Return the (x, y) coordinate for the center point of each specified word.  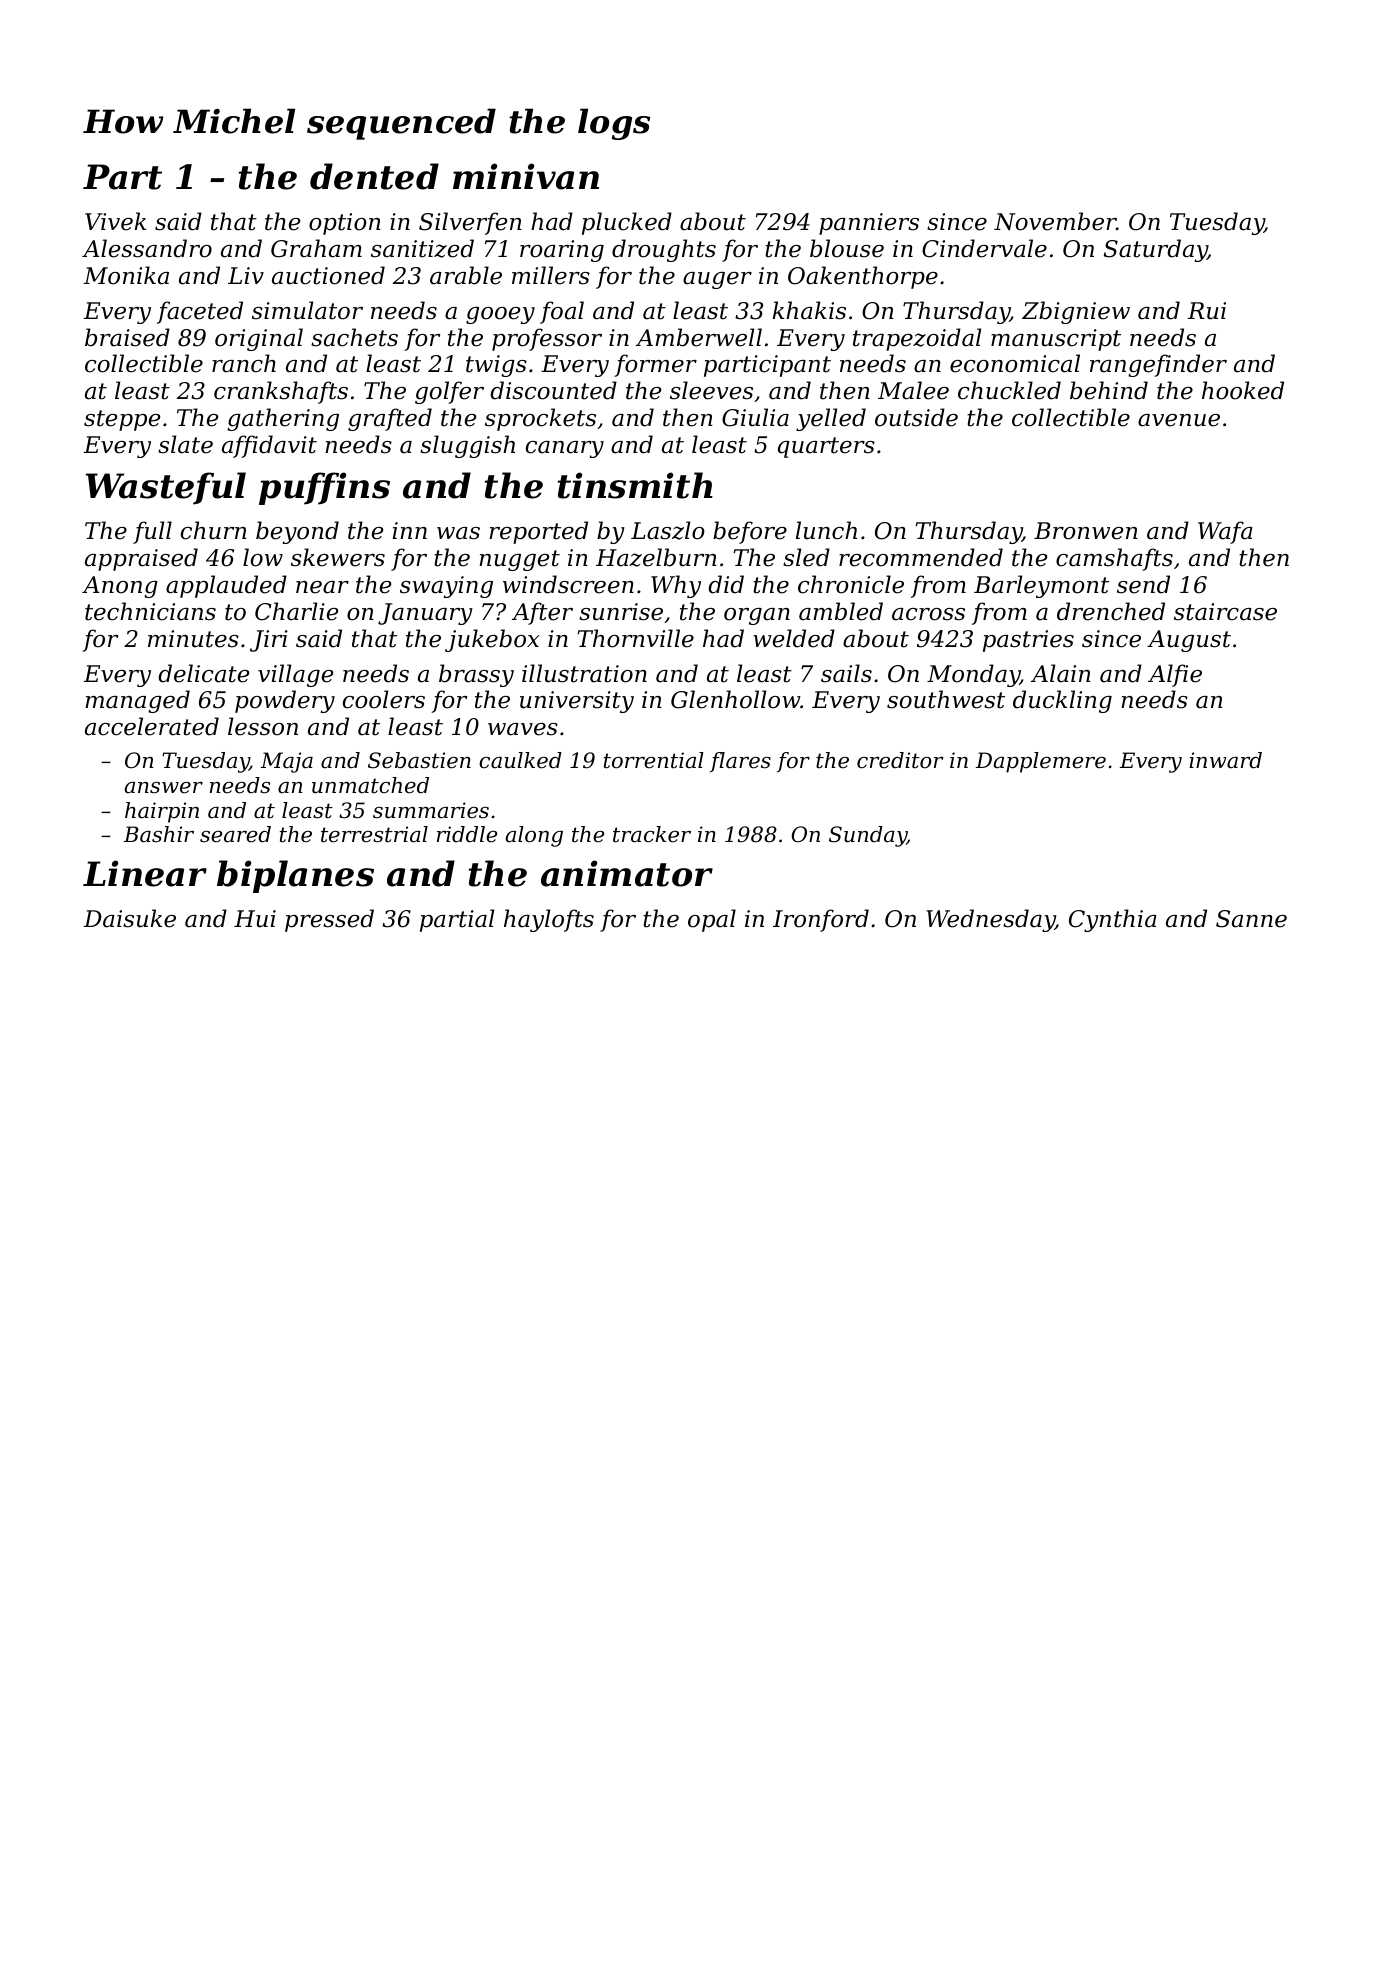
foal (562, 312)
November (1055, 221)
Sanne (1251, 919)
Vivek (115, 221)
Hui (255, 919)
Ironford (821, 920)
